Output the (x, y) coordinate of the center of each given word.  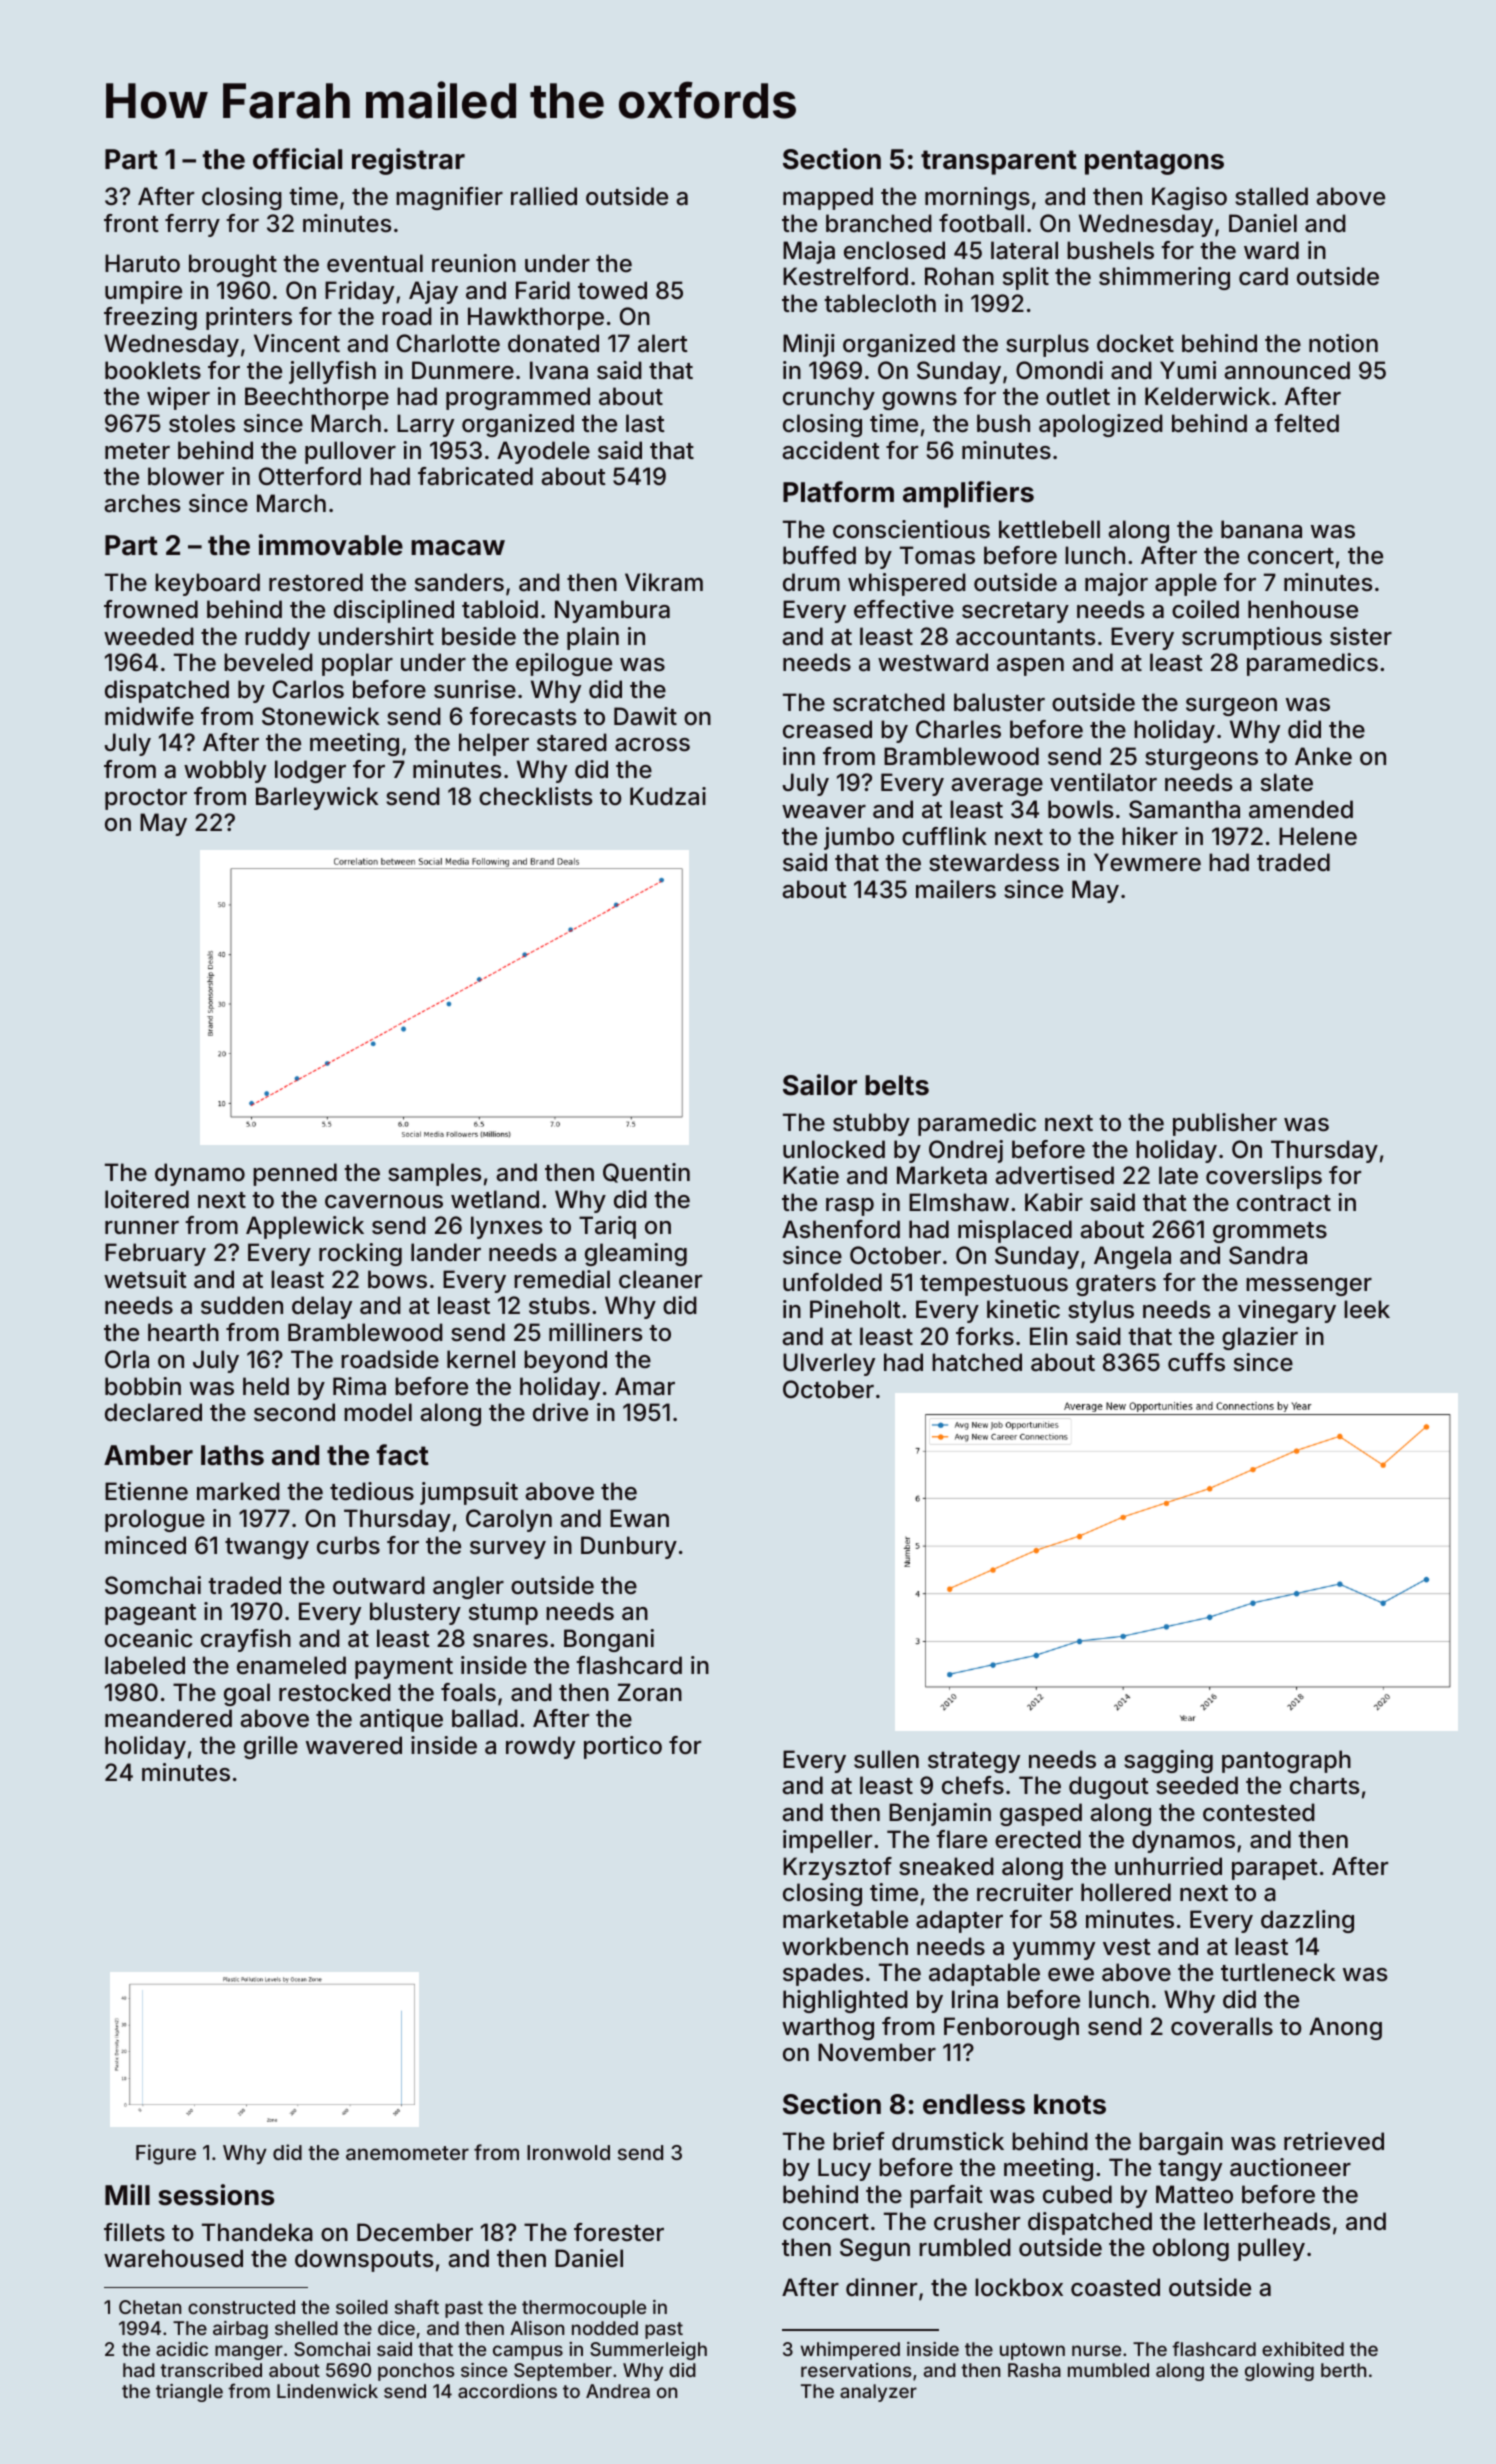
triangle (189, 2393)
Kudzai (668, 796)
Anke (1323, 756)
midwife (149, 716)
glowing (1279, 2372)
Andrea (618, 2391)
